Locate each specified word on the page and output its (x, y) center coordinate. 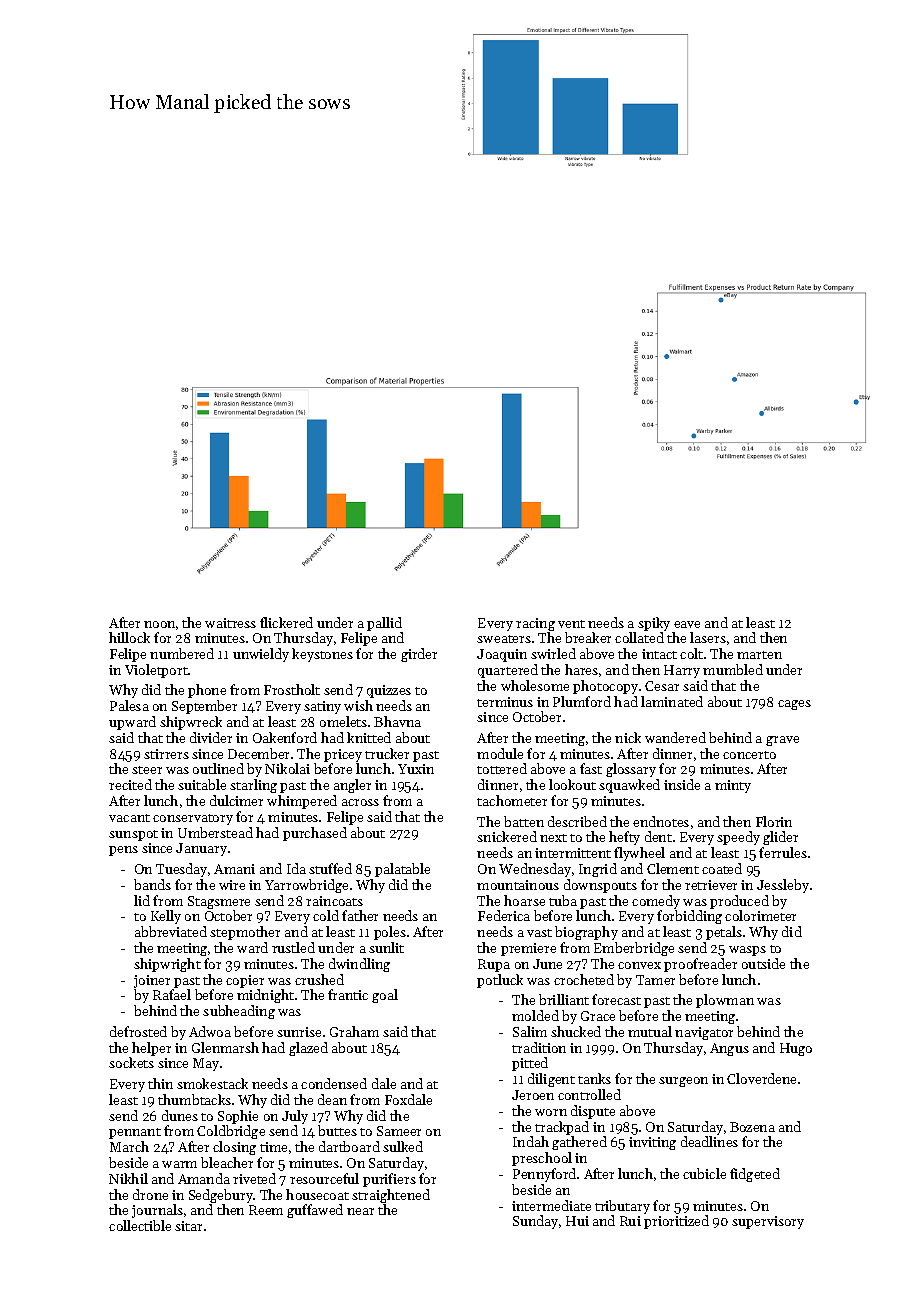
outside (763, 963)
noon (159, 624)
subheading (239, 1012)
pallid (384, 624)
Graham (354, 1031)
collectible (140, 1225)
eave (687, 624)
